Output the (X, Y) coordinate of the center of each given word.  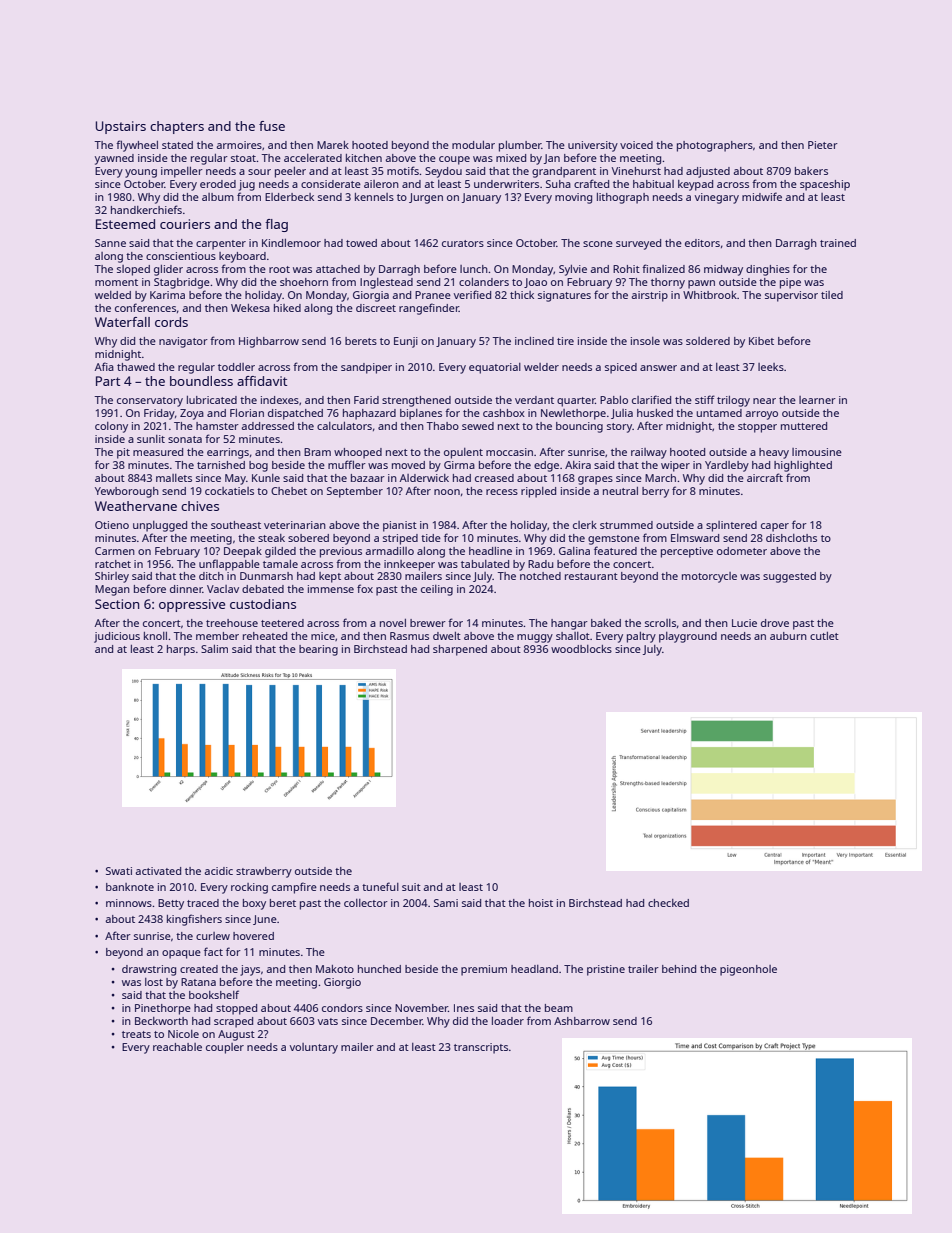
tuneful (380, 886)
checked (668, 903)
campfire (294, 888)
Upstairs (121, 127)
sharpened (460, 650)
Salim (214, 649)
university (593, 146)
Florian (247, 413)
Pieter (823, 145)
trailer (643, 969)
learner (817, 400)
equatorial (495, 368)
